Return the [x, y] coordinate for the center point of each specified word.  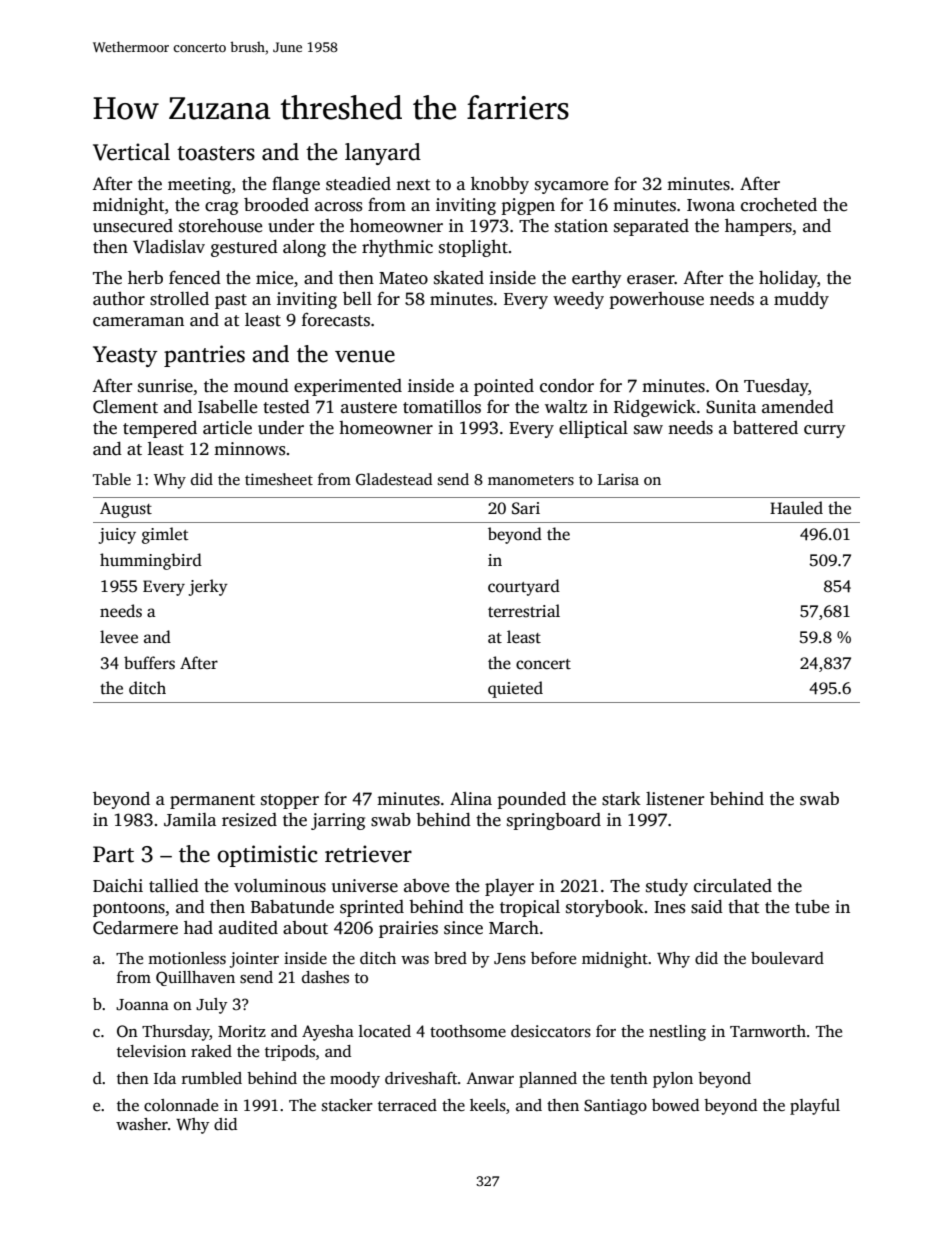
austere [369, 408]
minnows [249, 449]
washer [142, 1124]
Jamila [190, 820]
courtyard [524, 587]
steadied [358, 184]
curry [824, 431]
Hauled [796, 508]
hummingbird [151, 561]
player [509, 887]
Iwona [711, 205]
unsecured [133, 226]
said [707, 907]
